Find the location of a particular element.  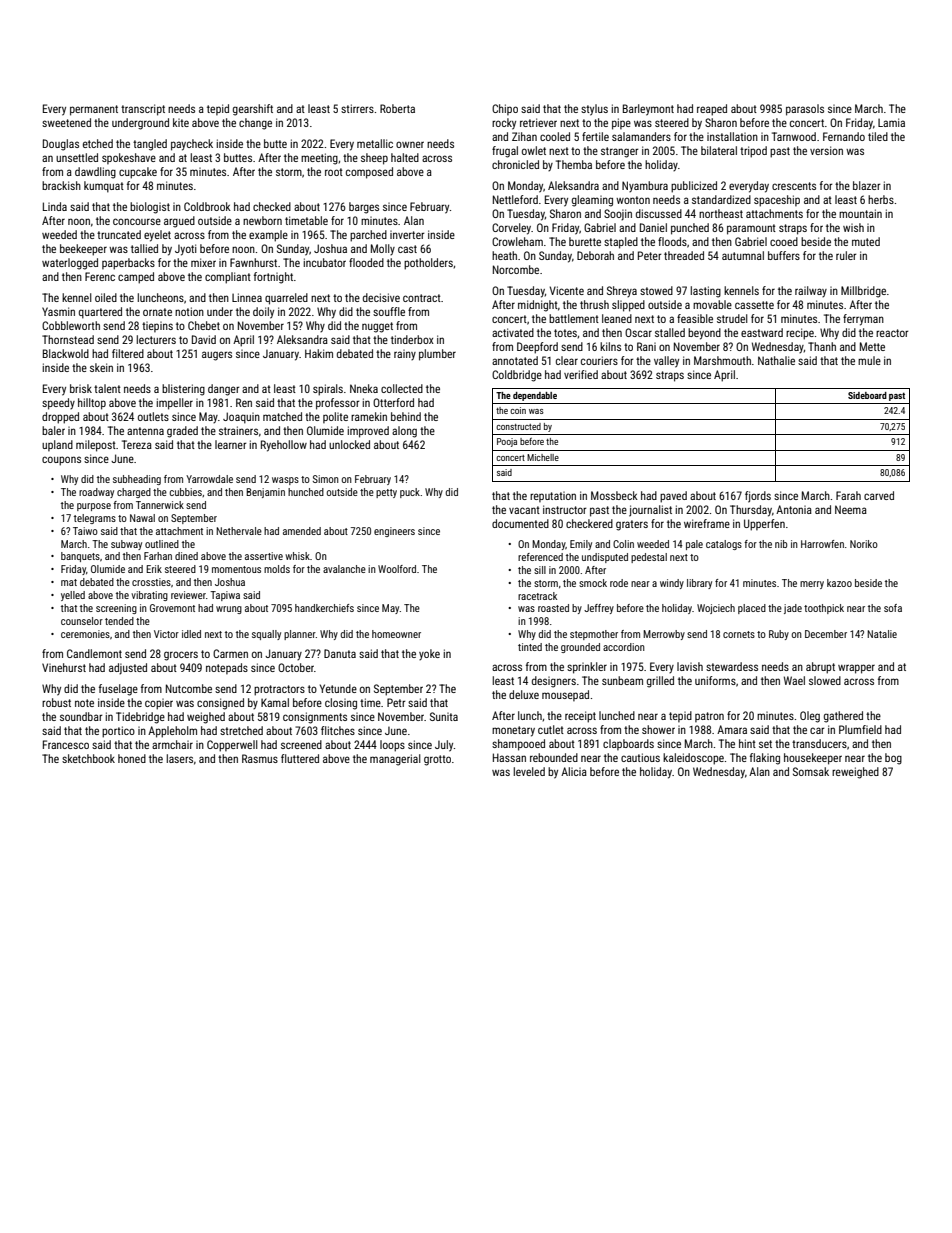

wrapper is located at coordinates (856, 669).
